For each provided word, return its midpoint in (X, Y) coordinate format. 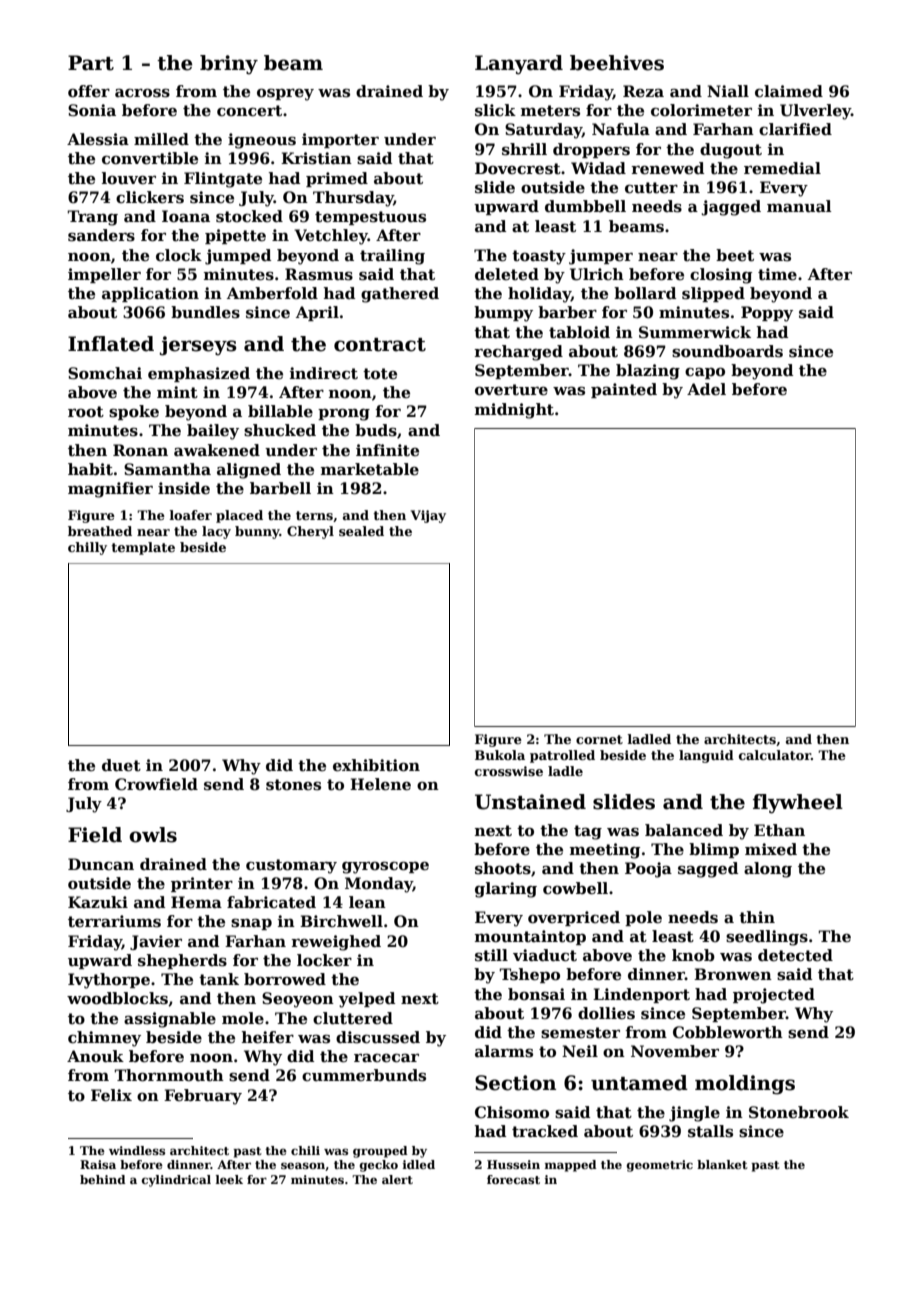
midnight (514, 411)
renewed (667, 168)
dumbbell (585, 206)
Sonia (92, 110)
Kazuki (98, 902)
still (491, 955)
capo (705, 373)
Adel (706, 389)
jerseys (198, 346)
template (143, 548)
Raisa (98, 1164)
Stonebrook (799, 1112)
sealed (361, 531)
